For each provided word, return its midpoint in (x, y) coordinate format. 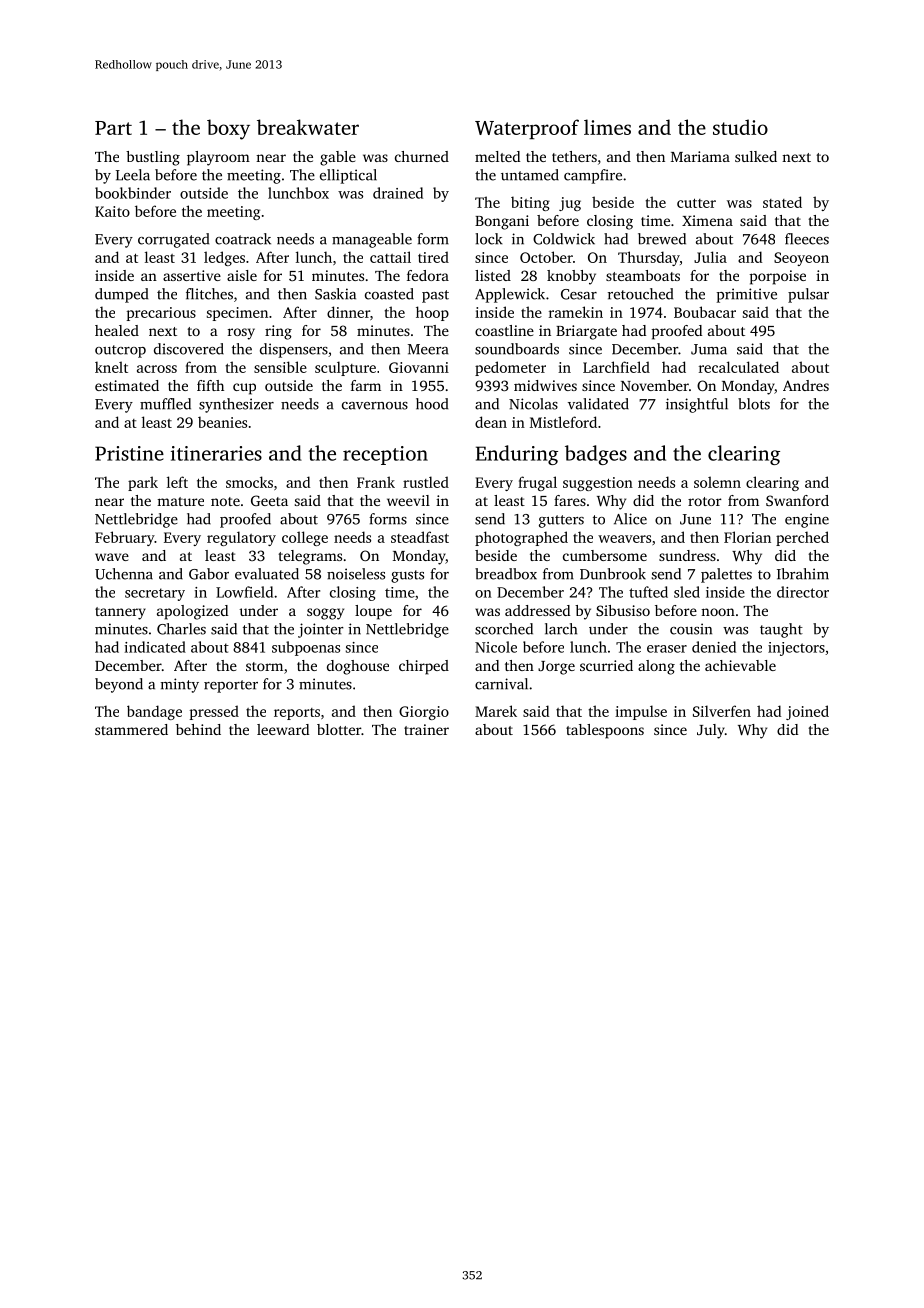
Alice (630, 519)
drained (398, 193)
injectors (796, 649)
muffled (165, 404)
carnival (501, 684)
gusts (407, 576)
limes (607, 127)
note (225, 501)
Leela (133, 175)
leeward (283, 729)
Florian (747, 537)
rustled (426, 482)
